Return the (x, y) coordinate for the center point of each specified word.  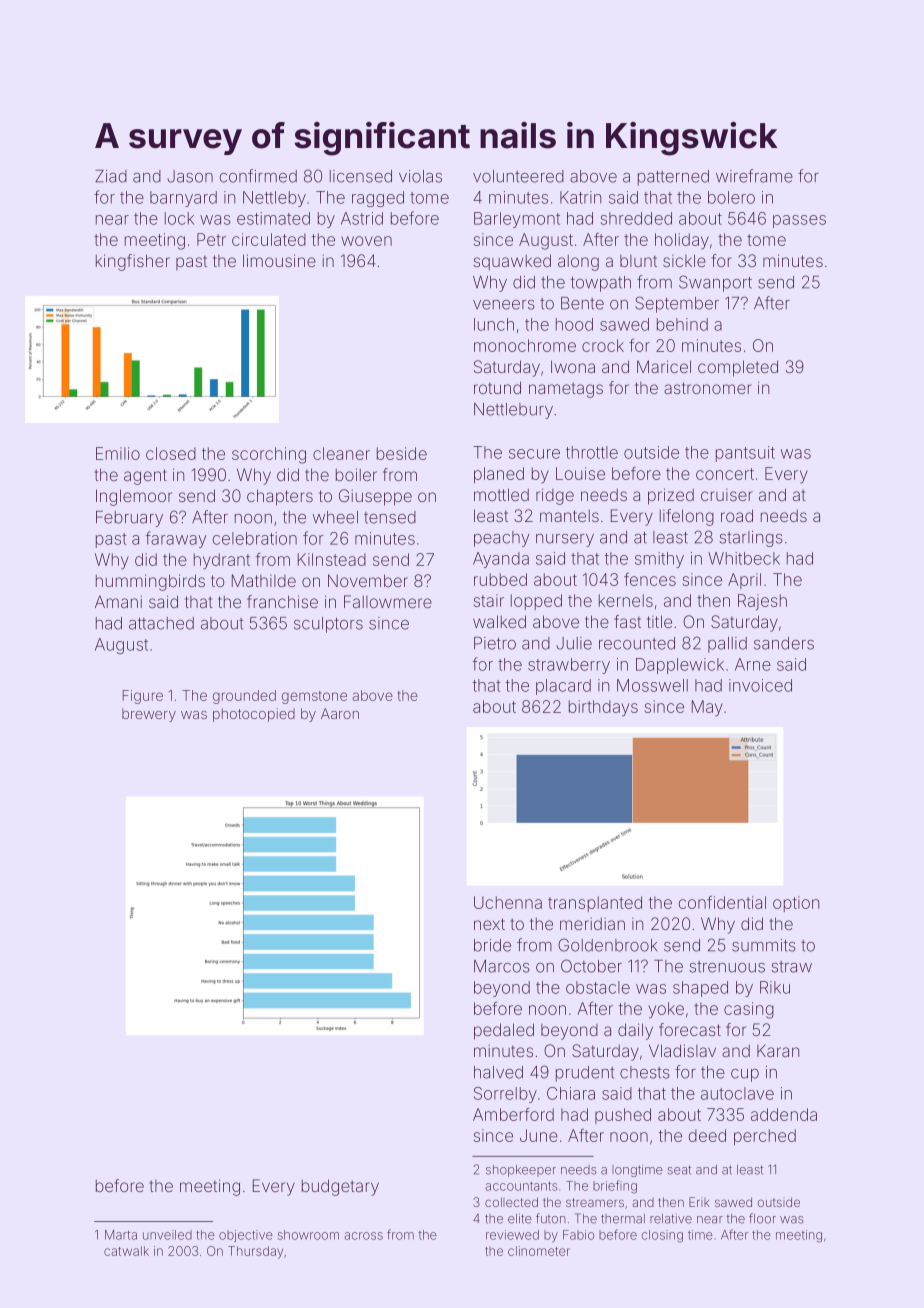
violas (420, 176)
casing (749, 1010)
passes (799, 221)
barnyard (183, 199)
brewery (149, 715)
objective (246, 1236)
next (489, 924)
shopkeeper (521, 1171)
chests (645, 1072)
